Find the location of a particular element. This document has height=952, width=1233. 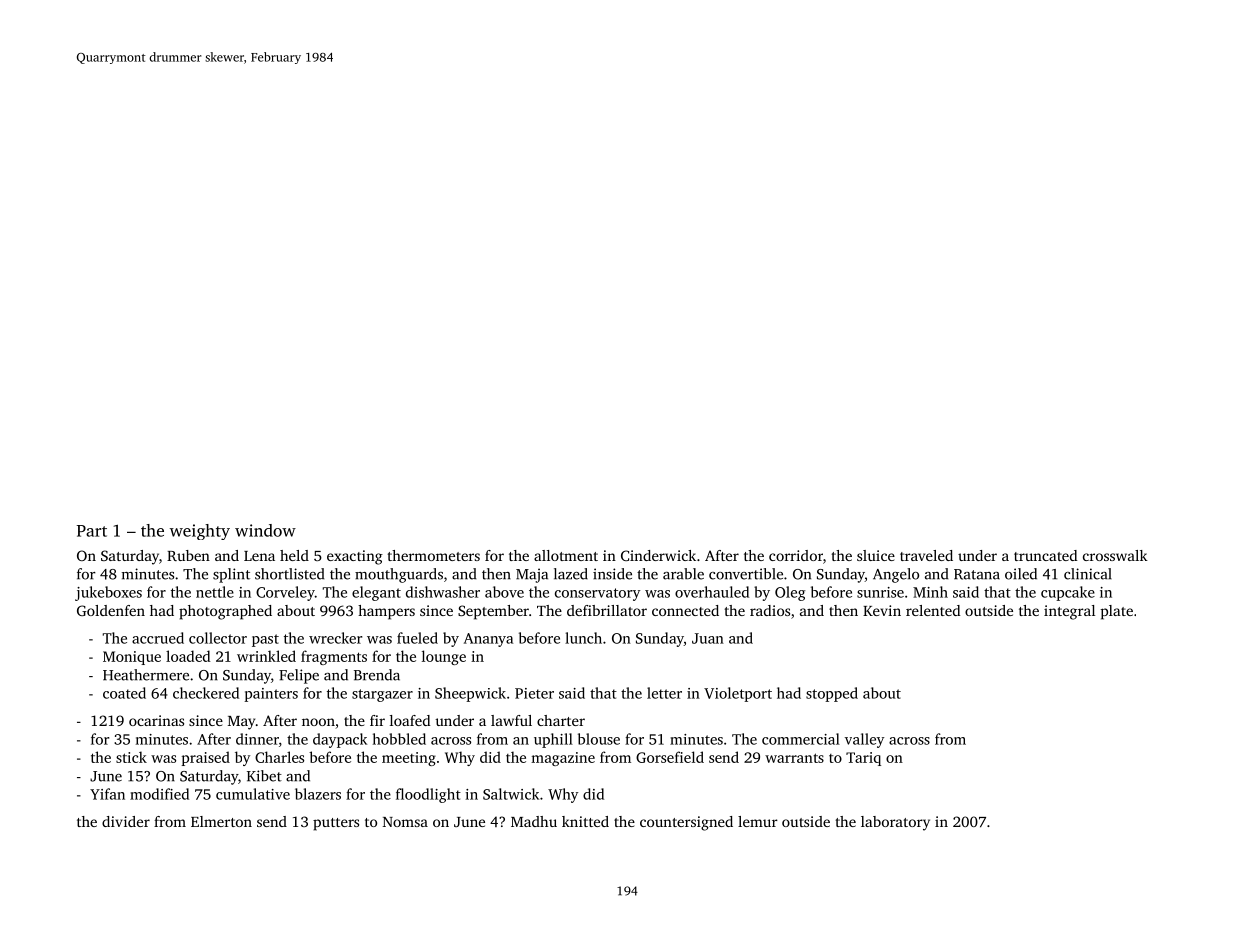

commercial is located at coordinates (801, 739).
